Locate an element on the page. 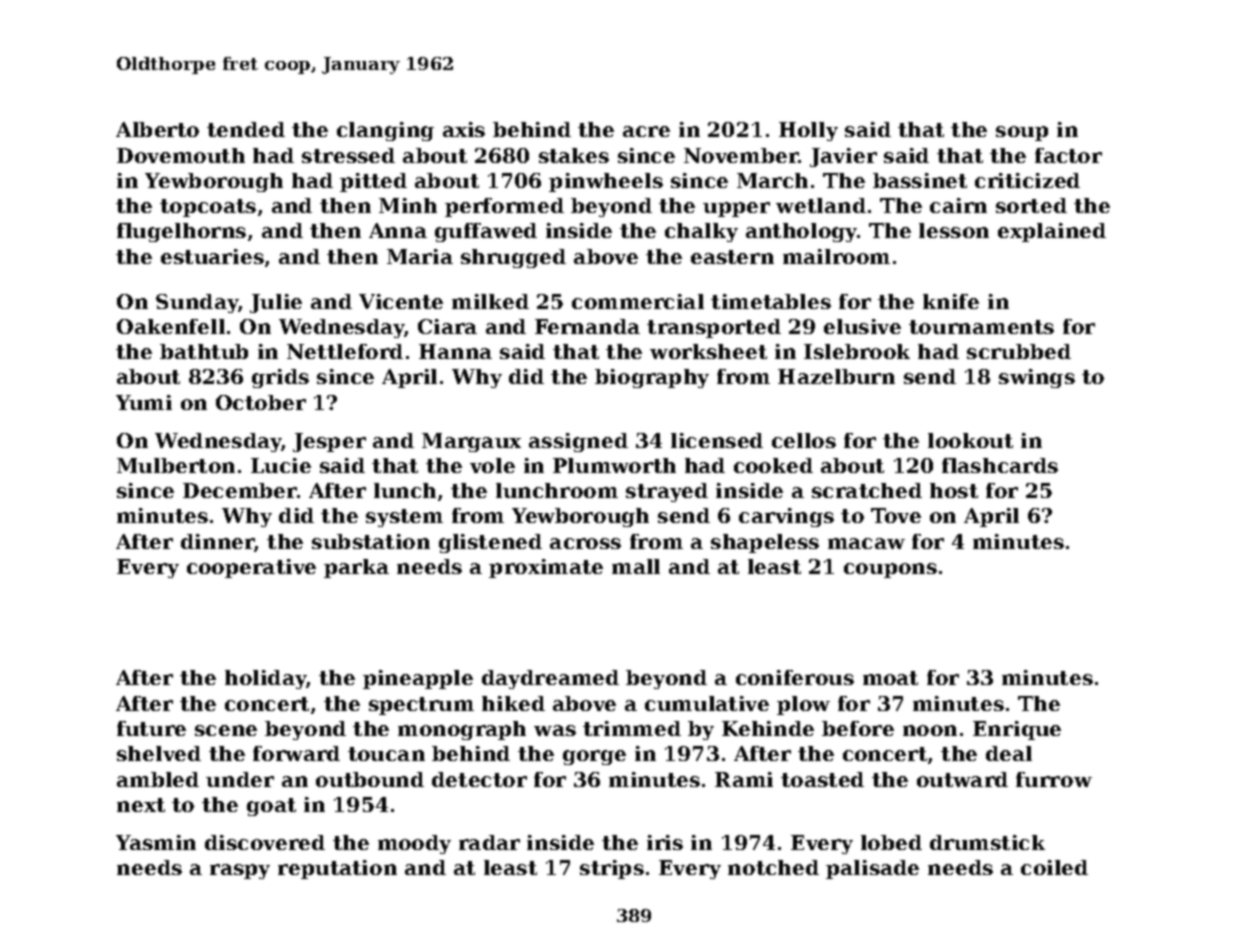  monograph is located at coordinates (462, 730).
